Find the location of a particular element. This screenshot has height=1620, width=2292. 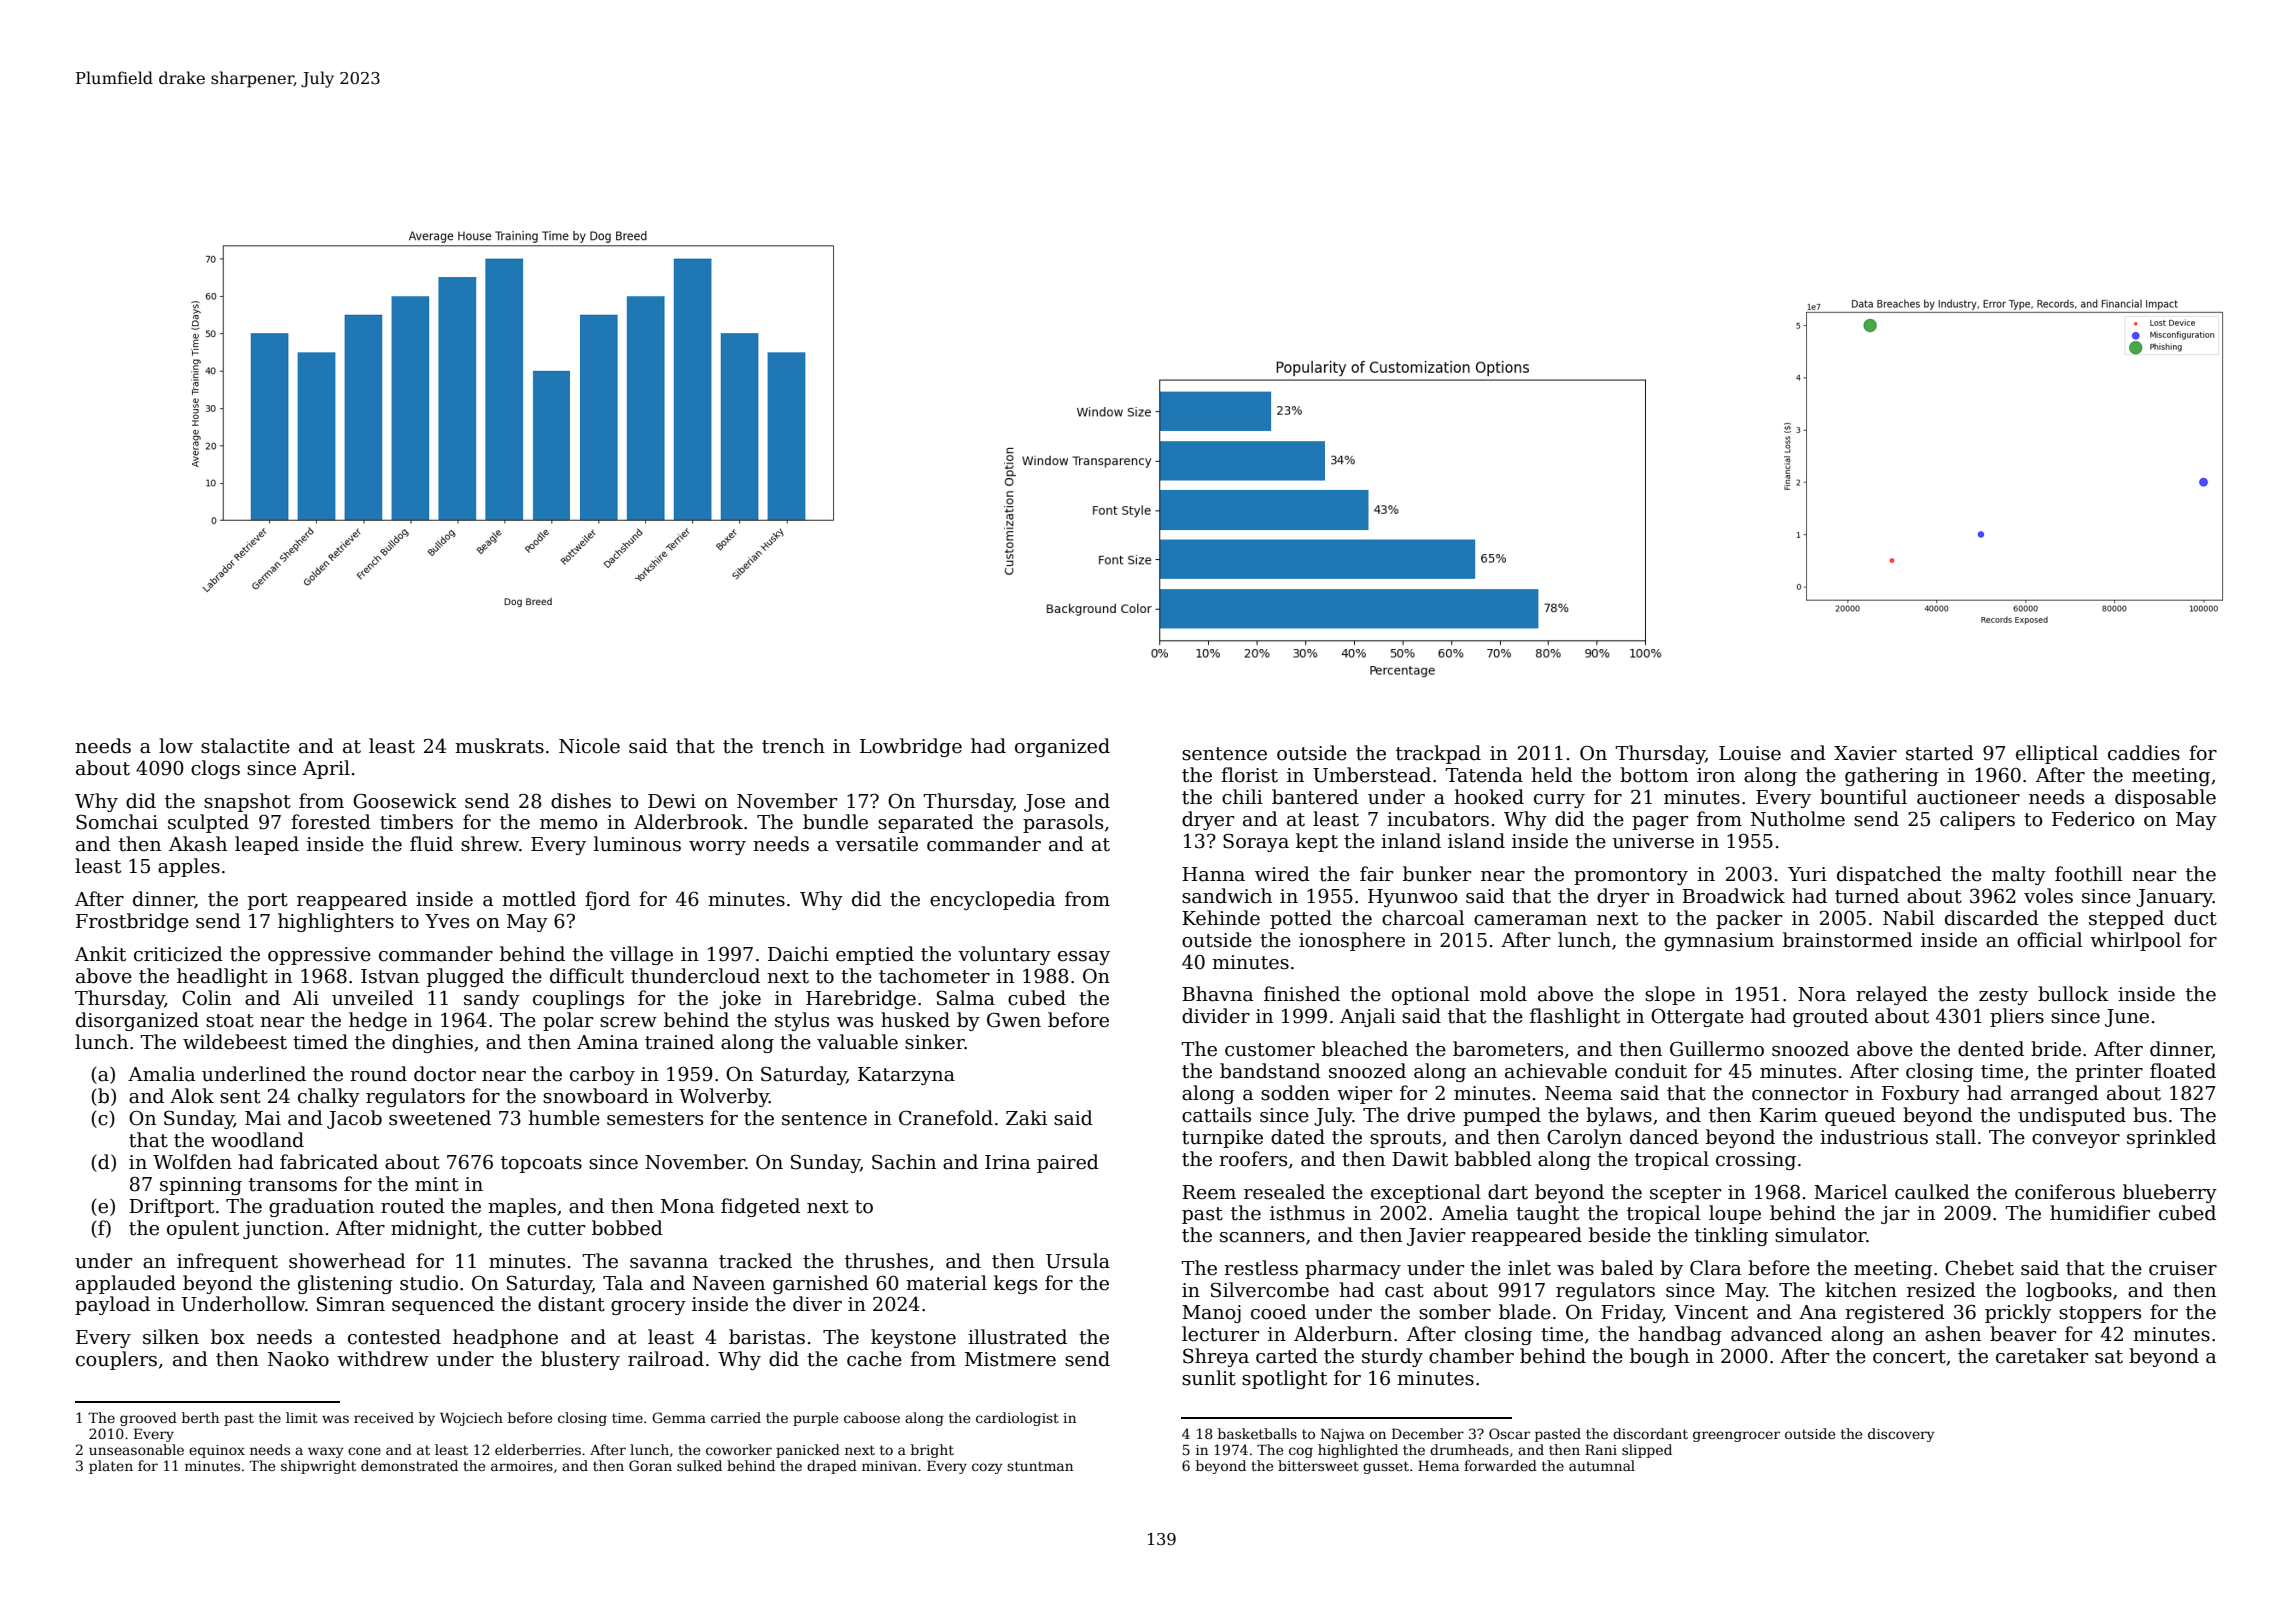

Lowbridge is located at coordinates (911, 747).
